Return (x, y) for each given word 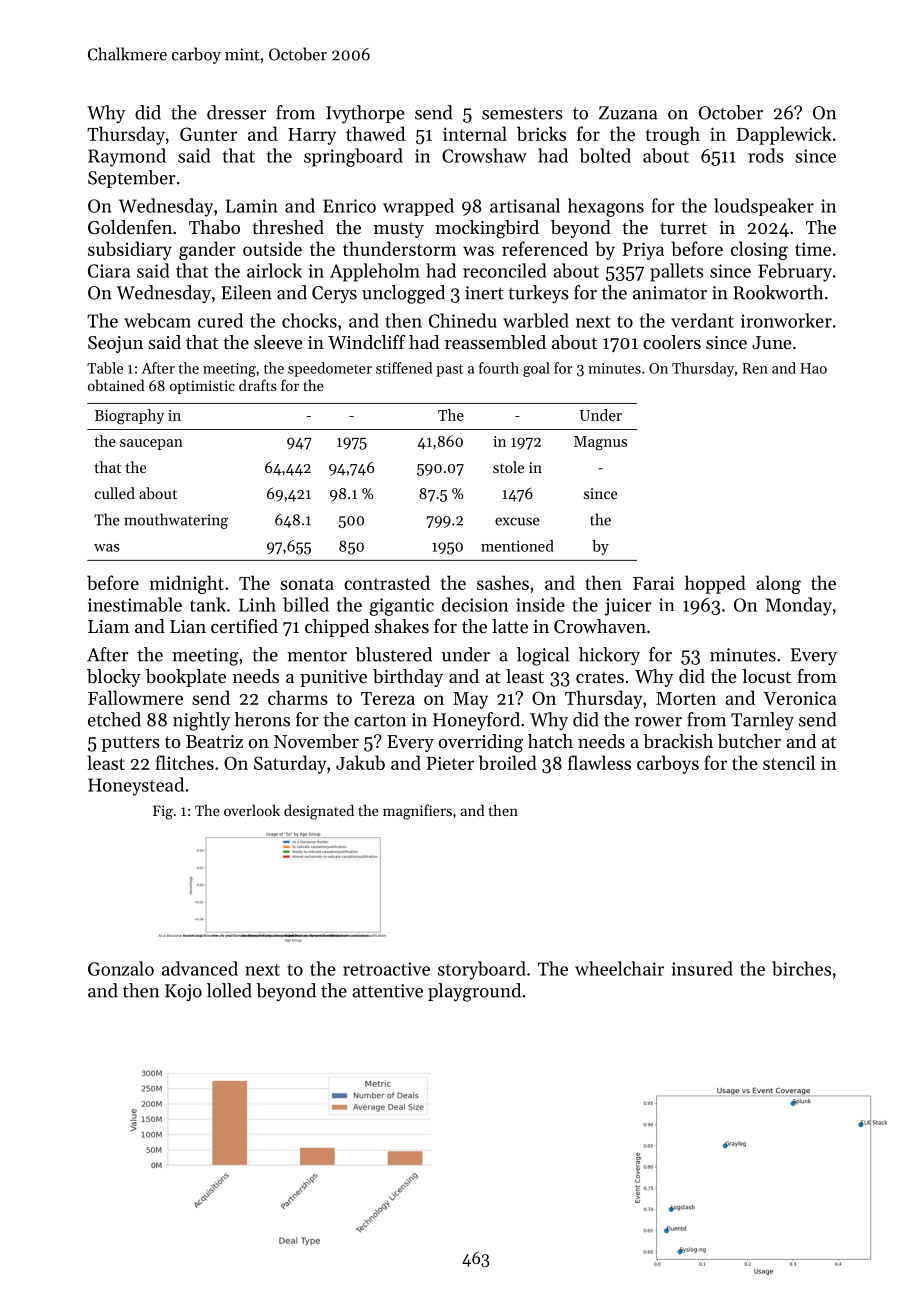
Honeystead (136, 786)
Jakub (360, 762)
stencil (789, 762)
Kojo (183, 993)
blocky (114, 678)
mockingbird (487, 229)
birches (801, 968)
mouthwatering (176, 521)
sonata (307, 584)
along (778, 584)
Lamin (252, 206)
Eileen (246, 292)
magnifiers (417, 812)
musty (399, 230)
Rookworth (778, 292)
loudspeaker (764, 207)
